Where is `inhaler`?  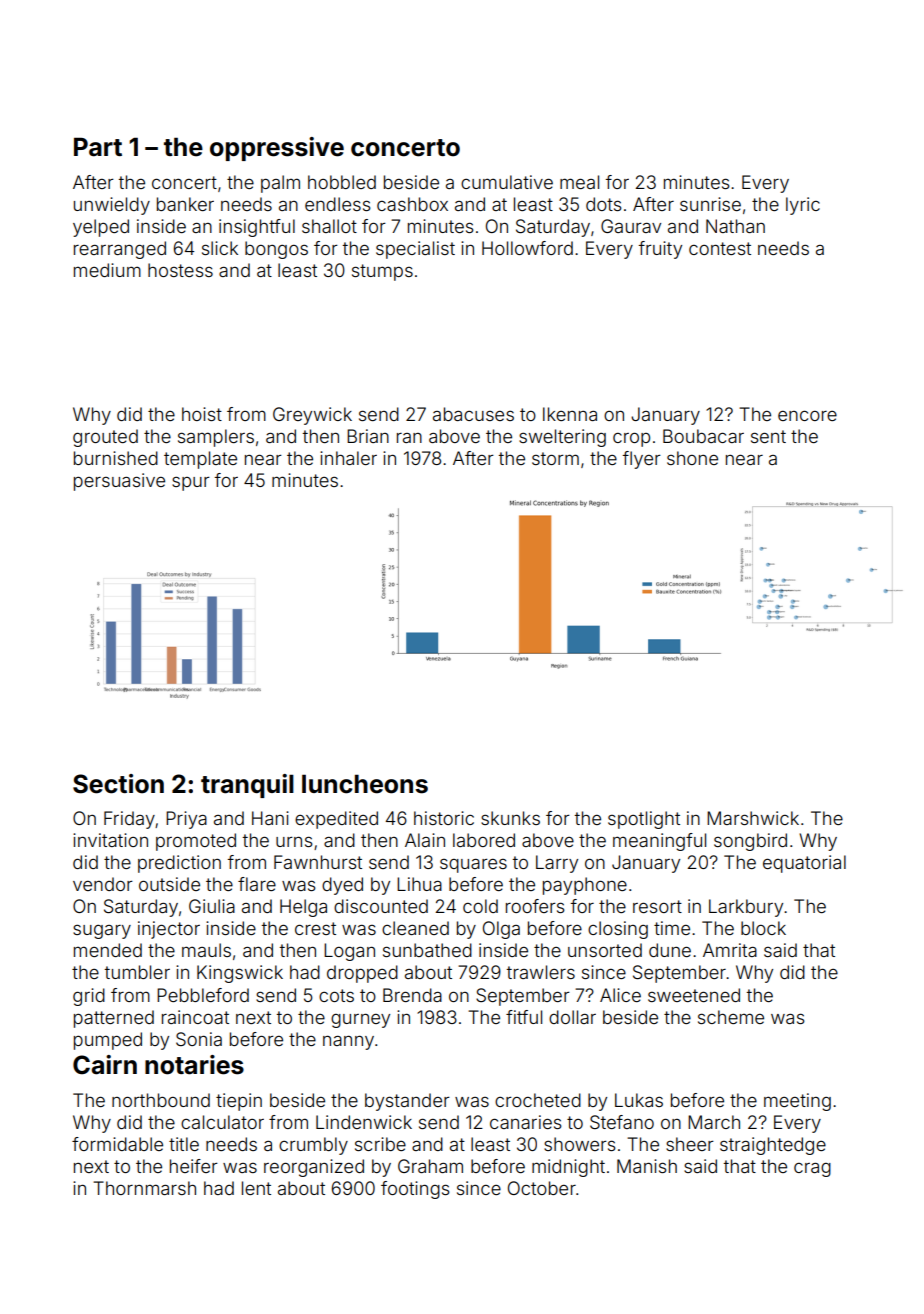
inhaler is located at coordinates (348, 458).
